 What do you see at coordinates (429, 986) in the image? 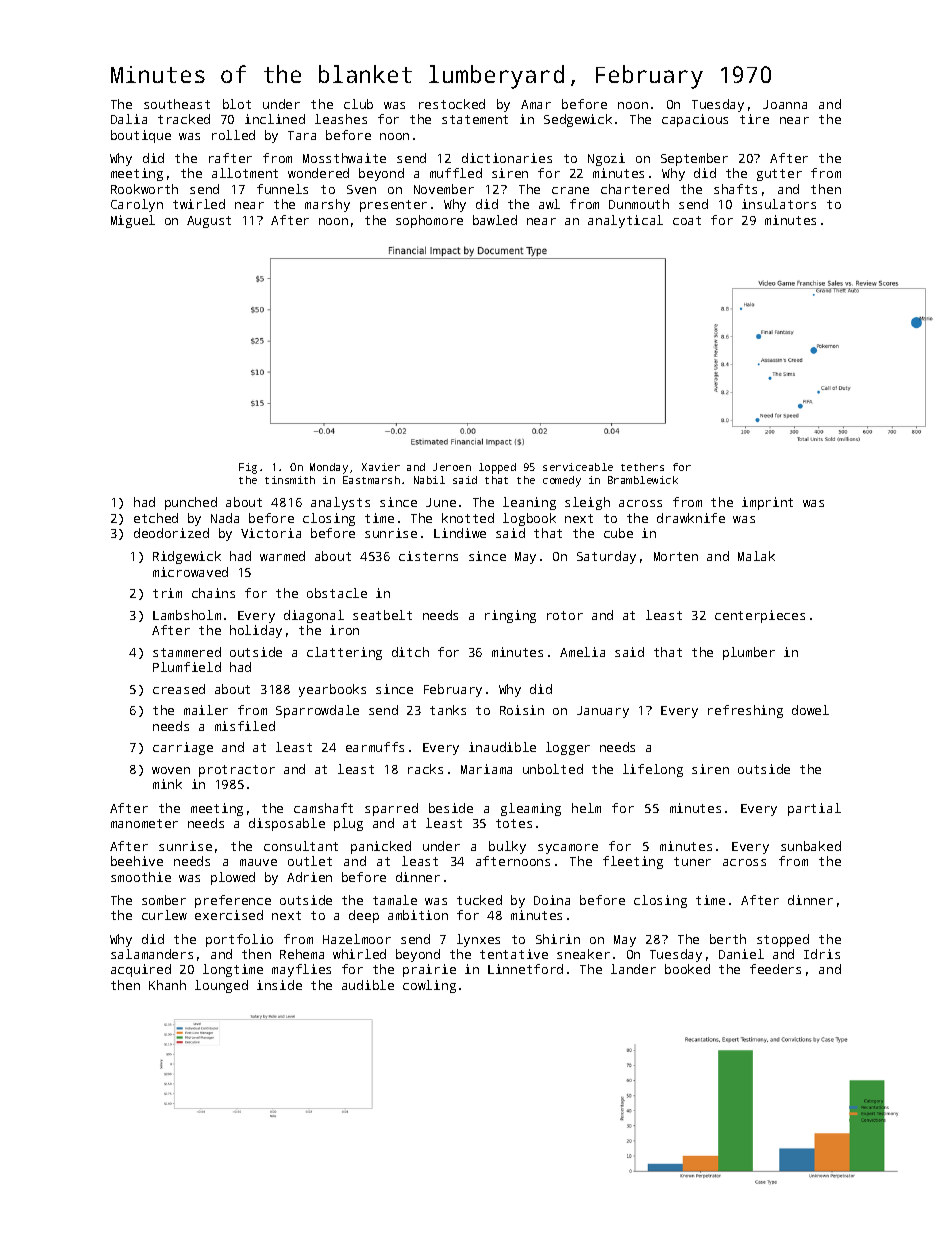
I see `cowling` at bounding box center [429, 986].
